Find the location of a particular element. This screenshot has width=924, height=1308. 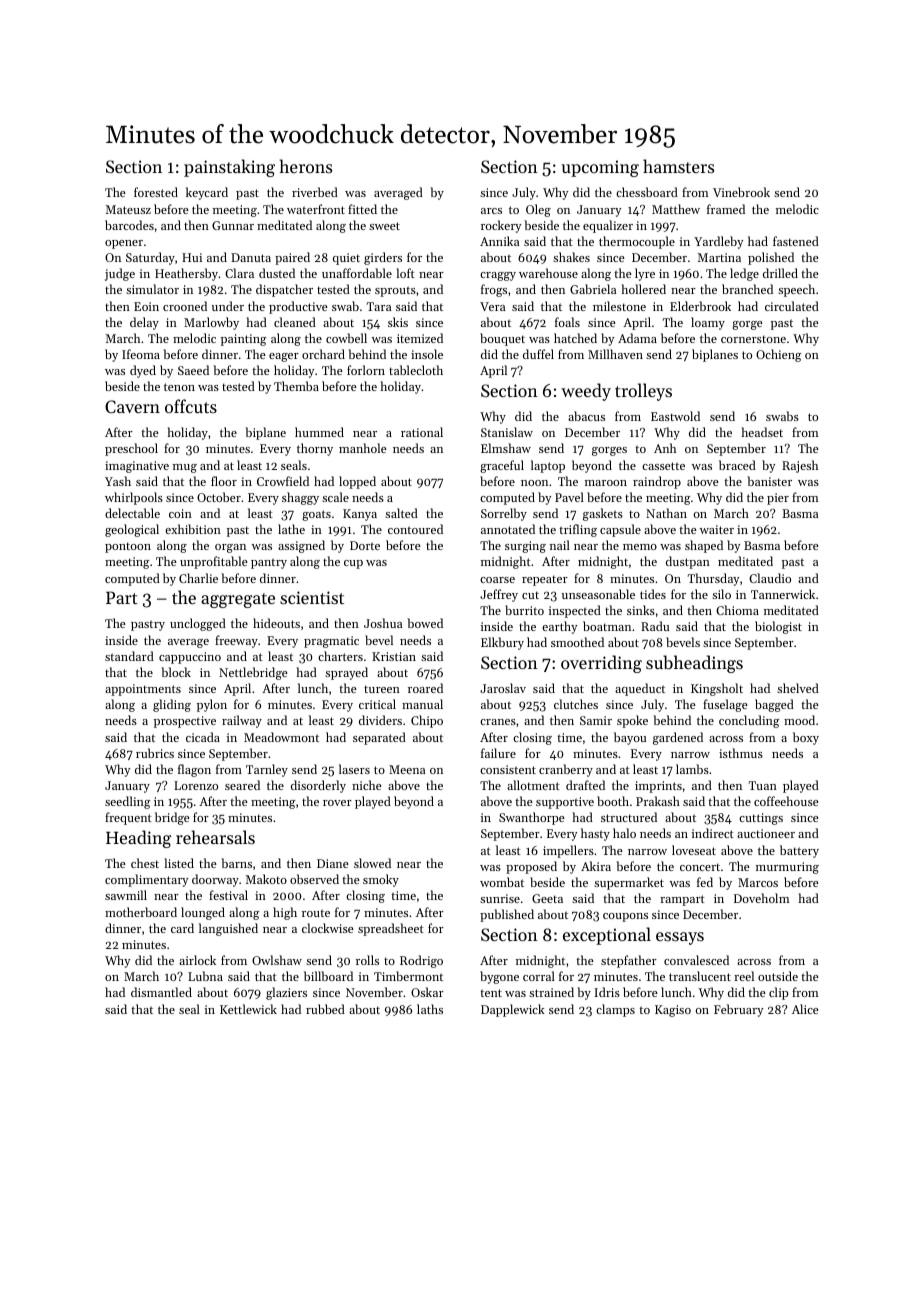

motherboard is located at coordinates (141, 912).
